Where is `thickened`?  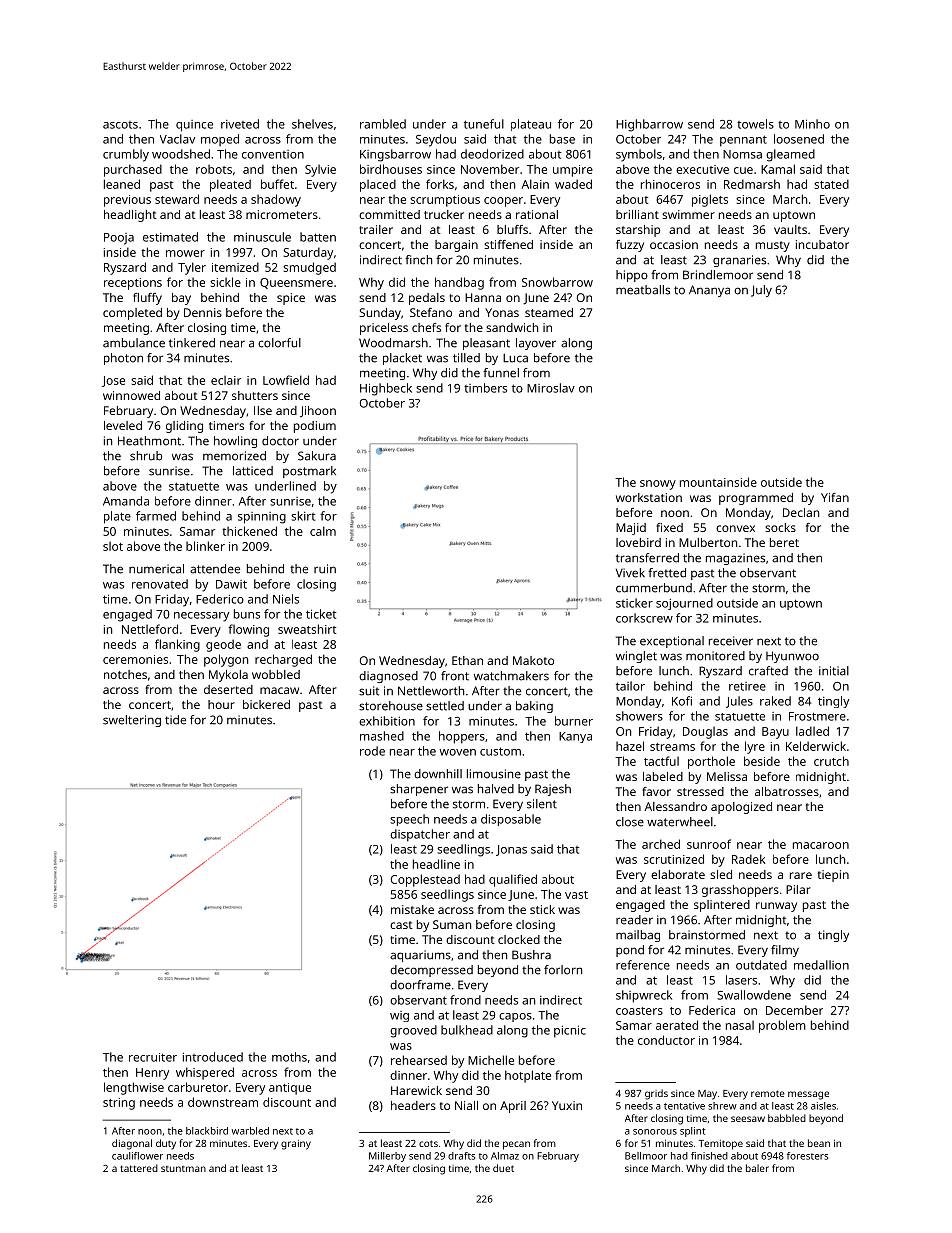 thickened is located at coordinates (249, 531).
